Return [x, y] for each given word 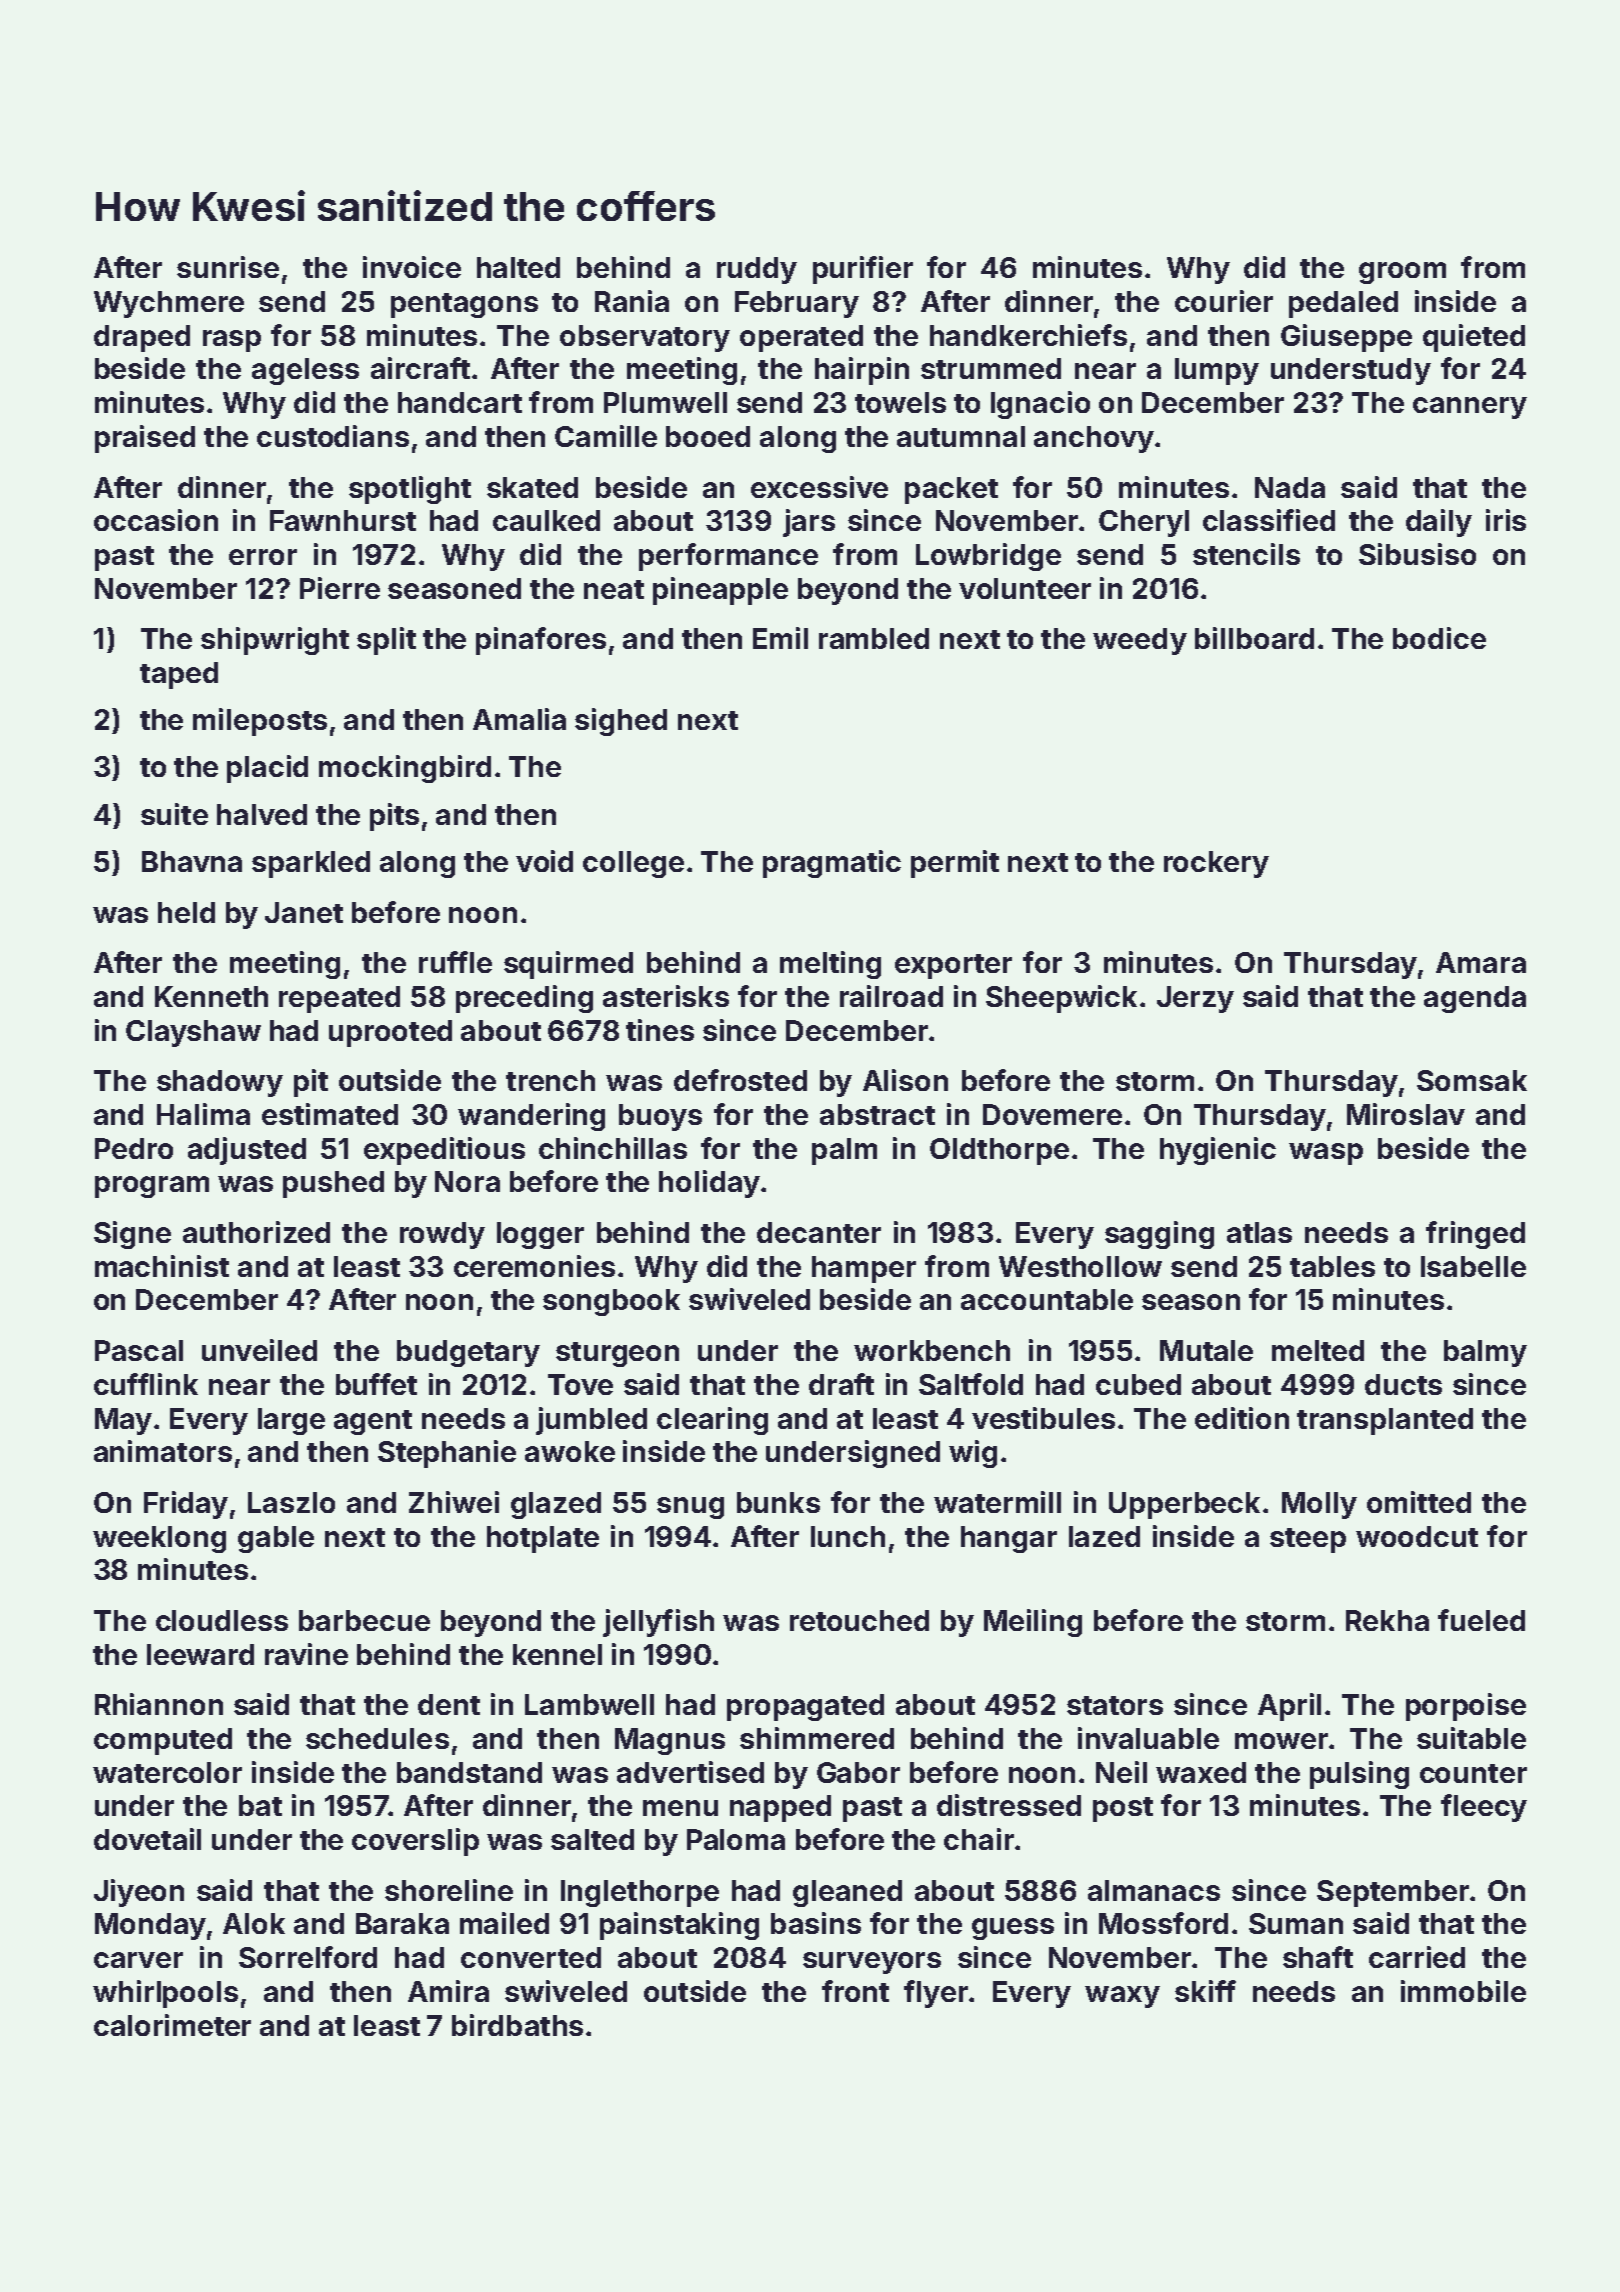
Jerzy [1195, 999]
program [152, 1187]
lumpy [1217, 371]
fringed [1475, 1235]
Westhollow [1080, 1266]
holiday [709, 1184]
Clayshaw [193, 1033]
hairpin [862, 371]
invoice [412, 267]
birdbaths [517, 2025]
